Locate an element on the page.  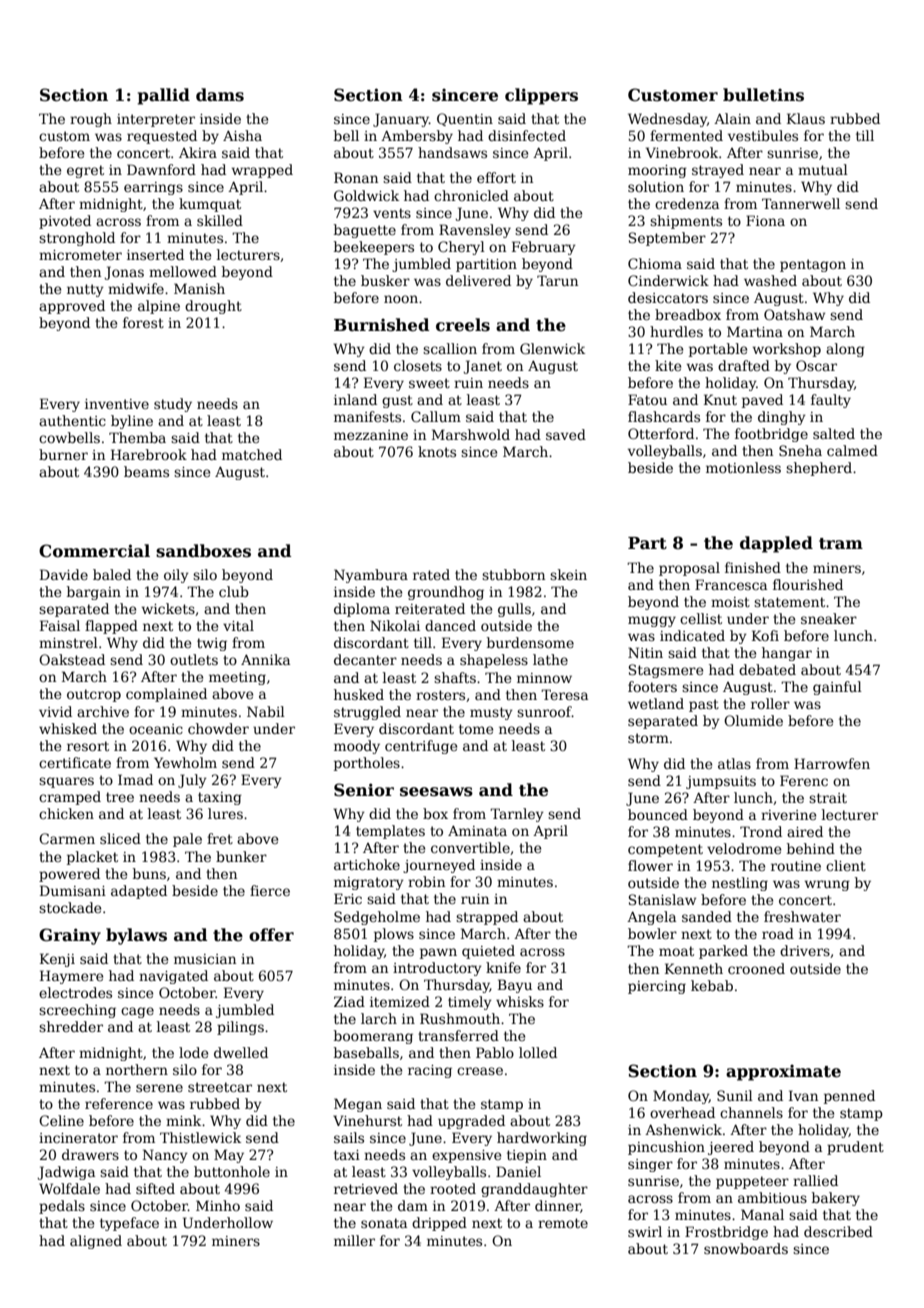
musty is located at coordinates (491, 713).
